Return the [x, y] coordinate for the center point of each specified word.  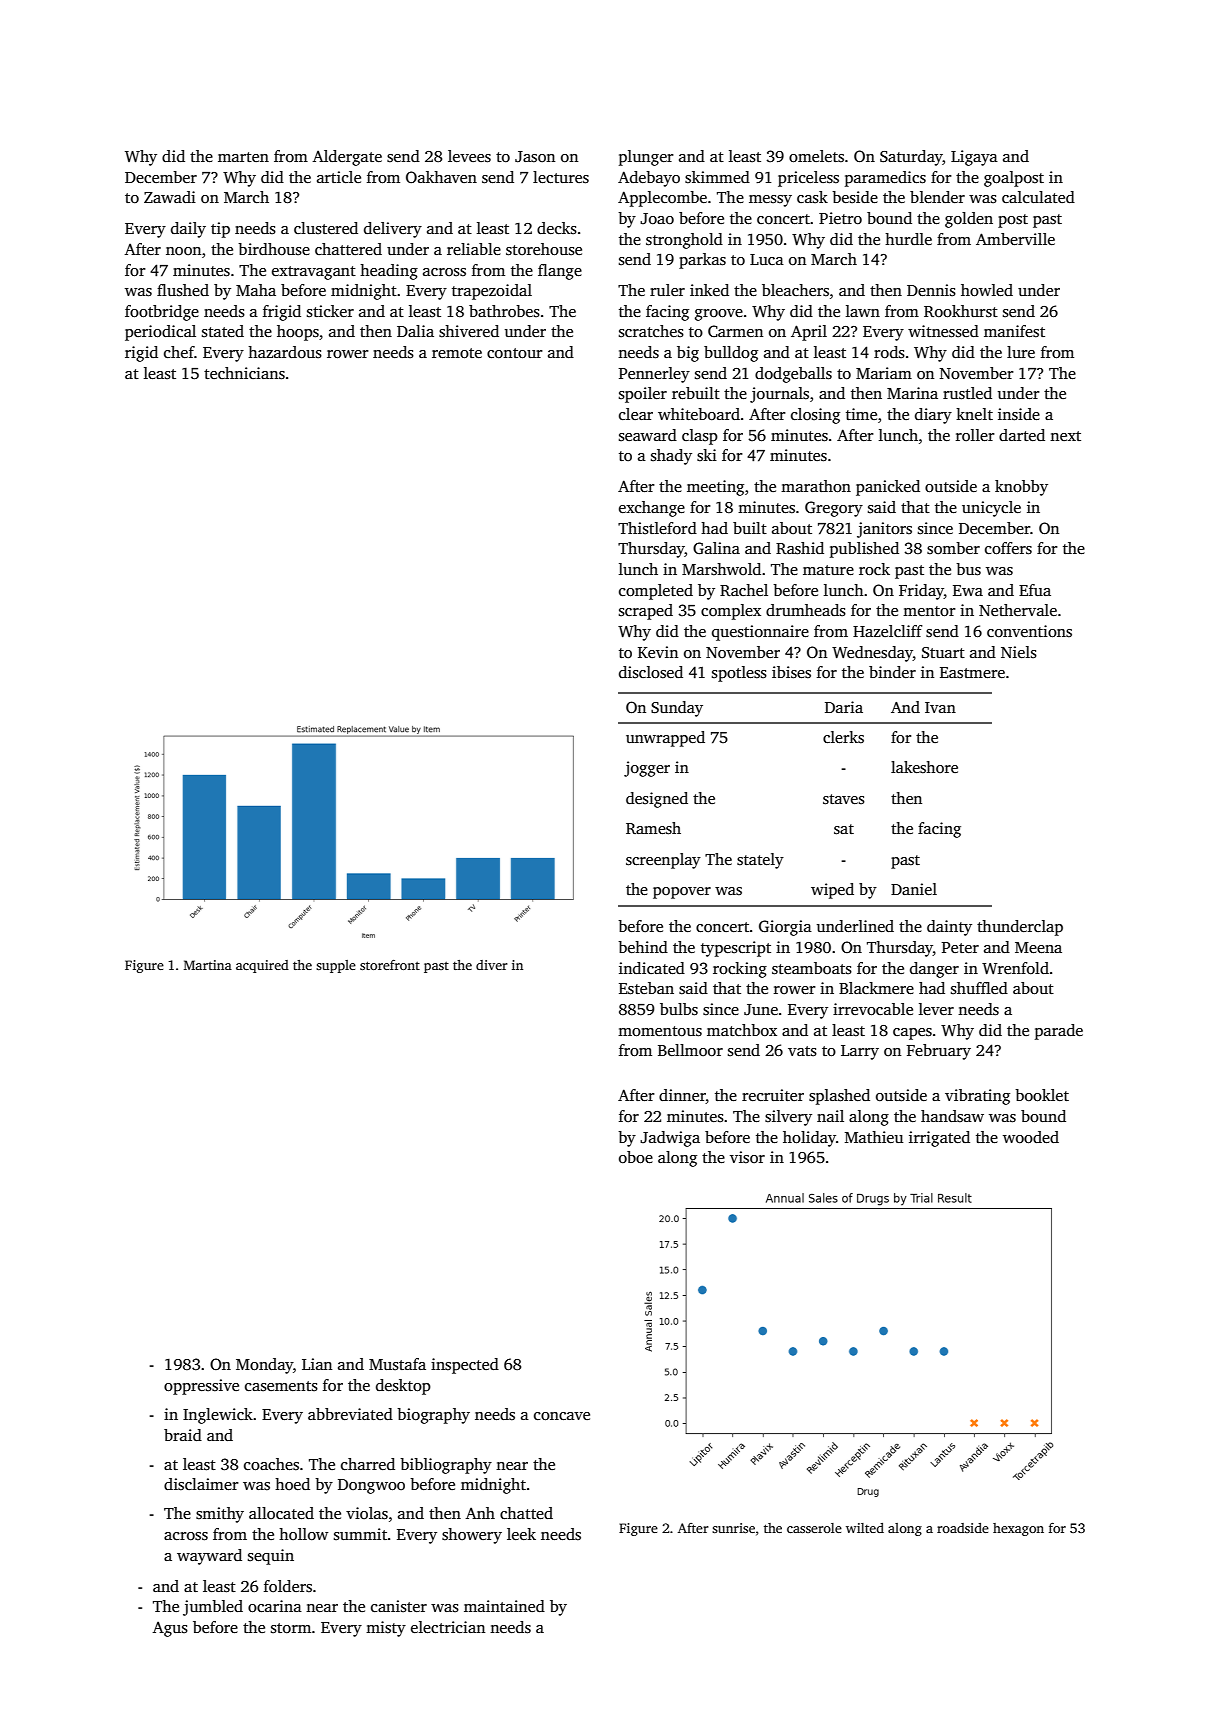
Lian [317, 1364]
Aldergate [347, 158]
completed [656, 592]
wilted [865, 1528]
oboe [636, 1157]
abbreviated [350, 1414]
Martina [208, 965]
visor [747, 1157]
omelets [816, 156]
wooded [1031, 1137]
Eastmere [972, 673]
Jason [535, 157]
